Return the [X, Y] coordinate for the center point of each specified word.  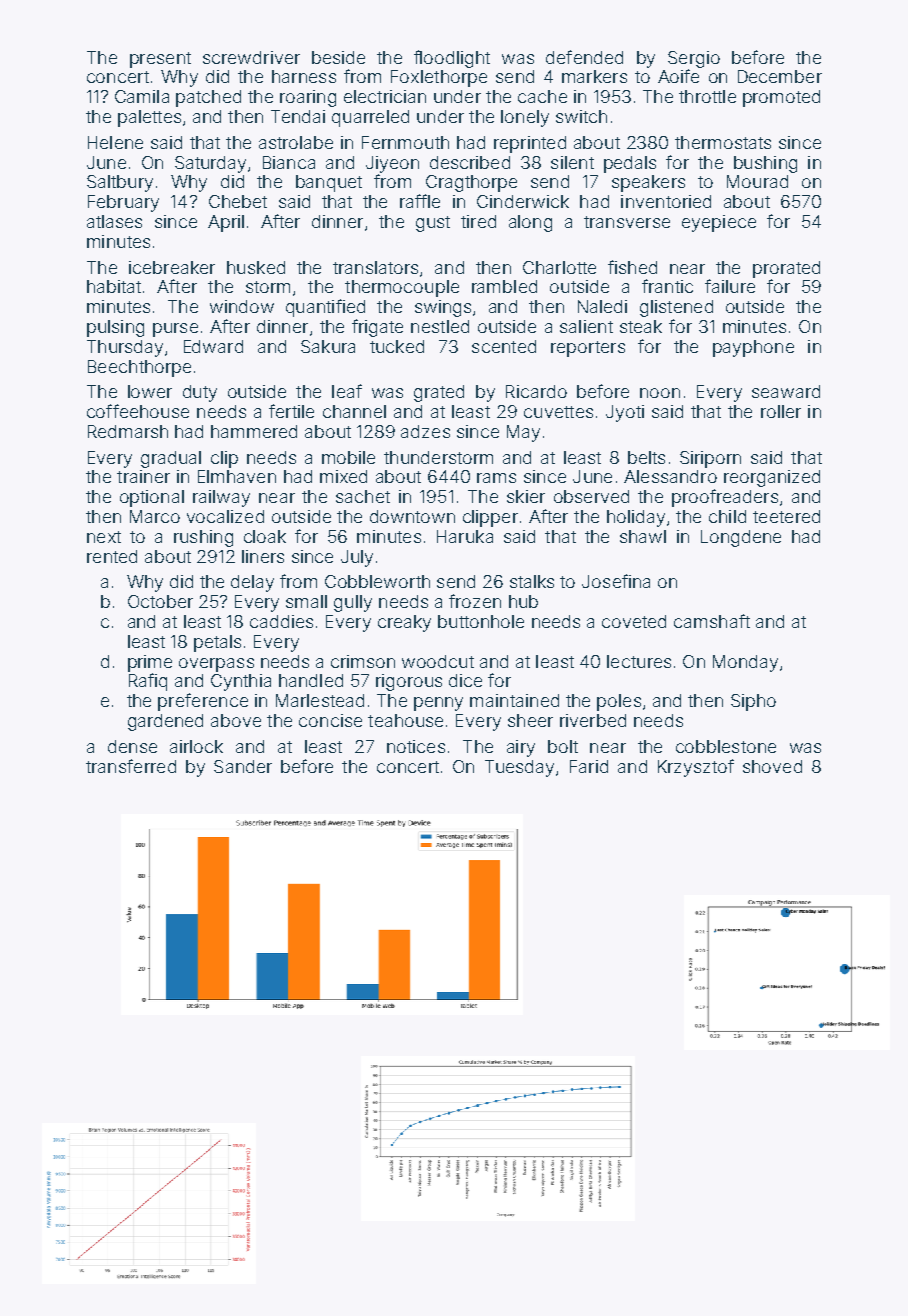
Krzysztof [696, 768]
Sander [243, 766]
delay [252, 583]
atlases [114, 221]
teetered [786, 516]
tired [478, 221]
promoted [781, 98]
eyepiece [719, 223]
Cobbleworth [377, 581]
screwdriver [251, 57]
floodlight [452, 59]
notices [416, 746]
